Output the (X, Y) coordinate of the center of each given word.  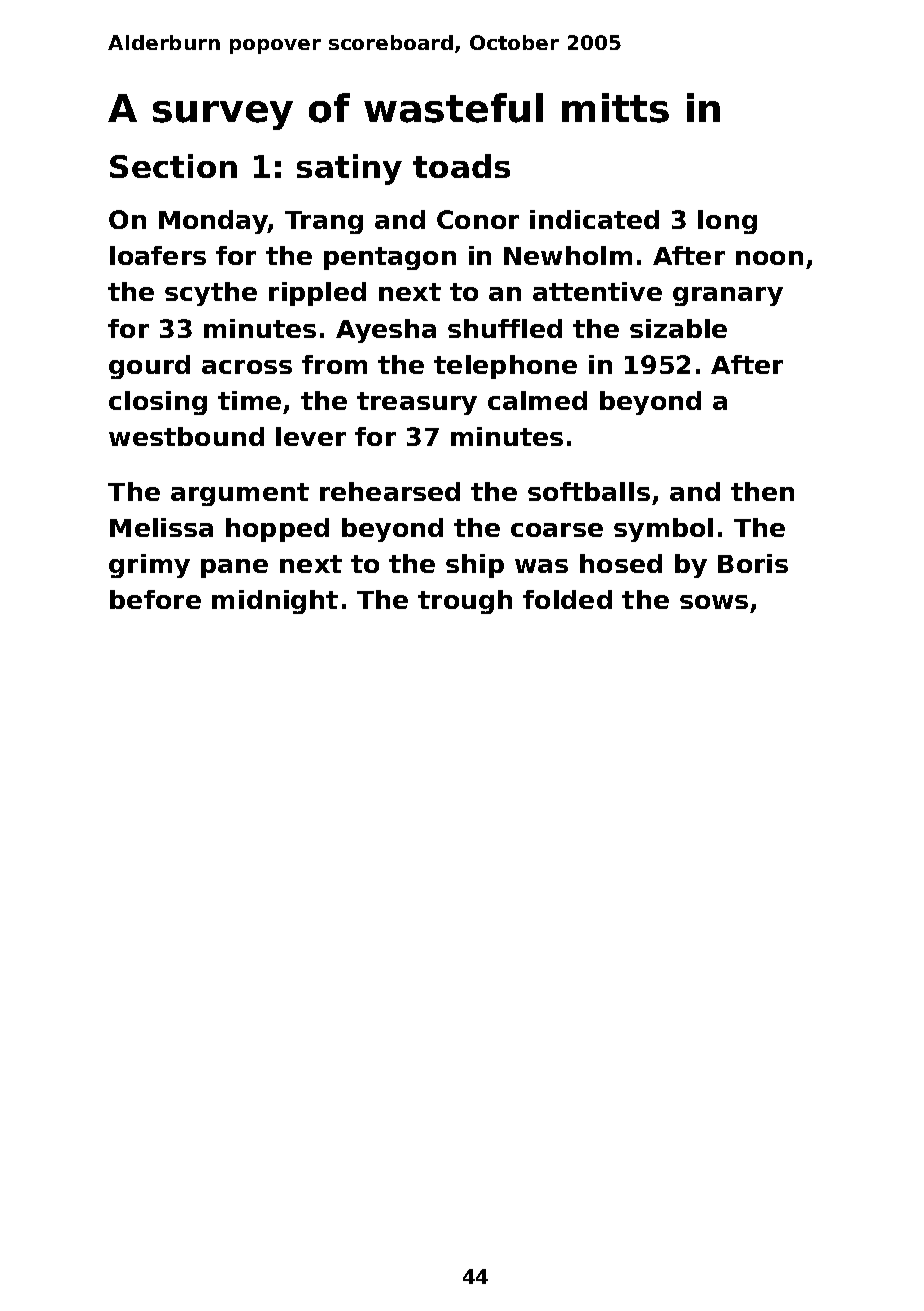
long (727, 222)
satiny (349, 169)
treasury (417, 403)
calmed (537, 400)
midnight (275, 602)
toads (461, 166)
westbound (186, 436)
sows (714, 602)
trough (465, 602)
